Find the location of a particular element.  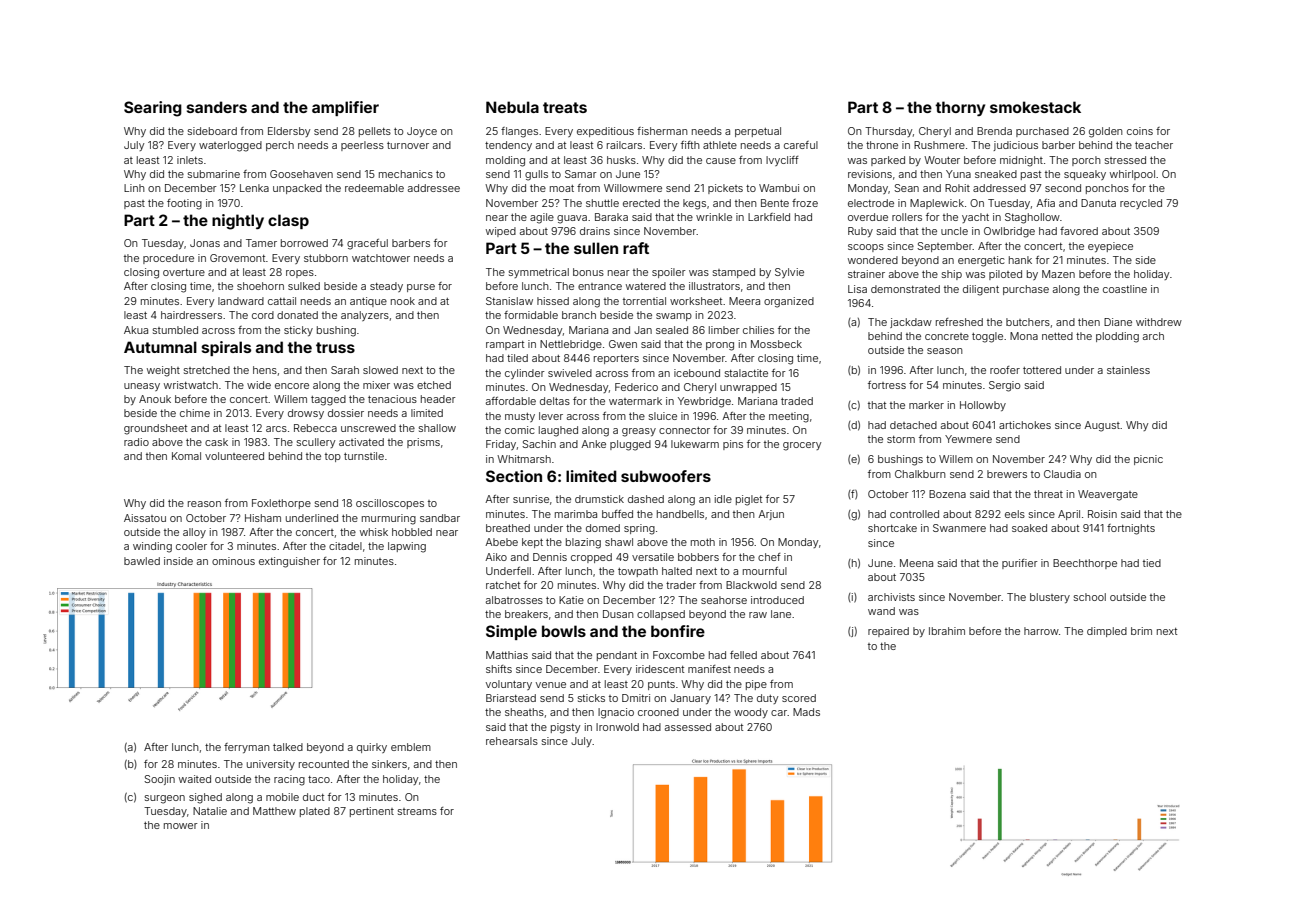

mechanics is located at coordinates (406, 174).
